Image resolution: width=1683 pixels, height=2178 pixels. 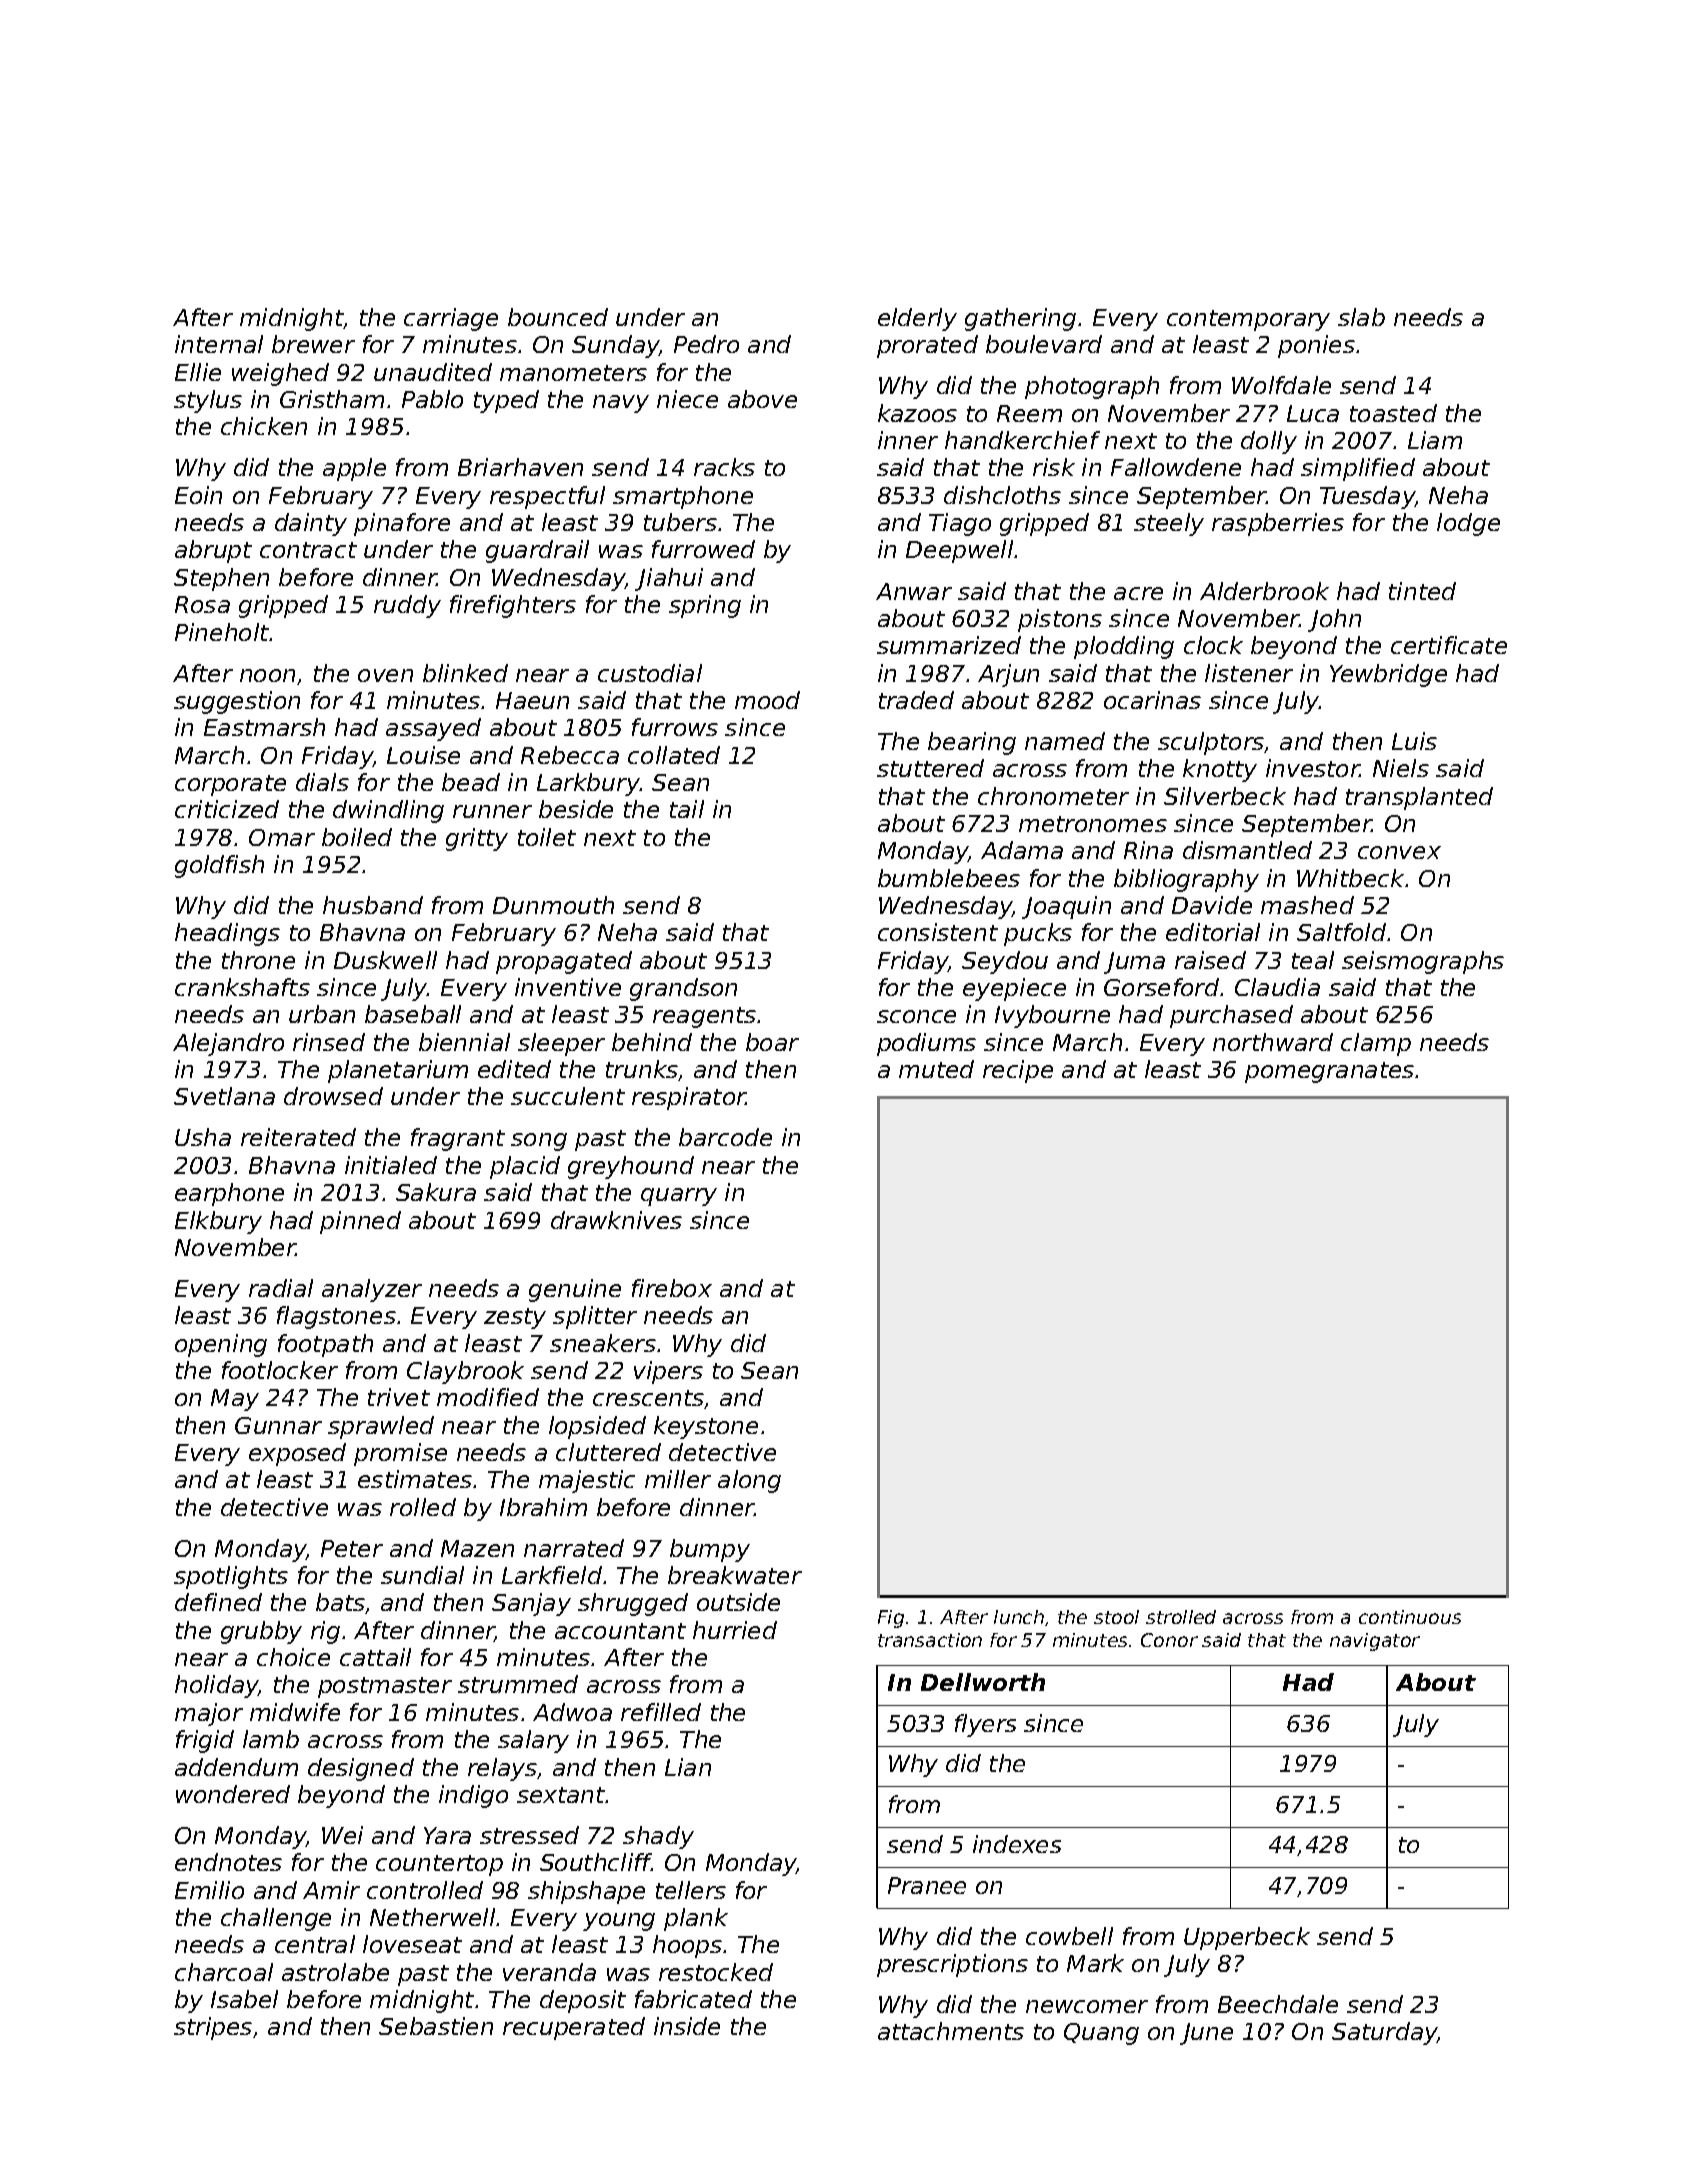 What do you see at coordinates (1329, 1072) in the screenshot?
I see `pomegranates` at bounding box center [1329, 1072].
